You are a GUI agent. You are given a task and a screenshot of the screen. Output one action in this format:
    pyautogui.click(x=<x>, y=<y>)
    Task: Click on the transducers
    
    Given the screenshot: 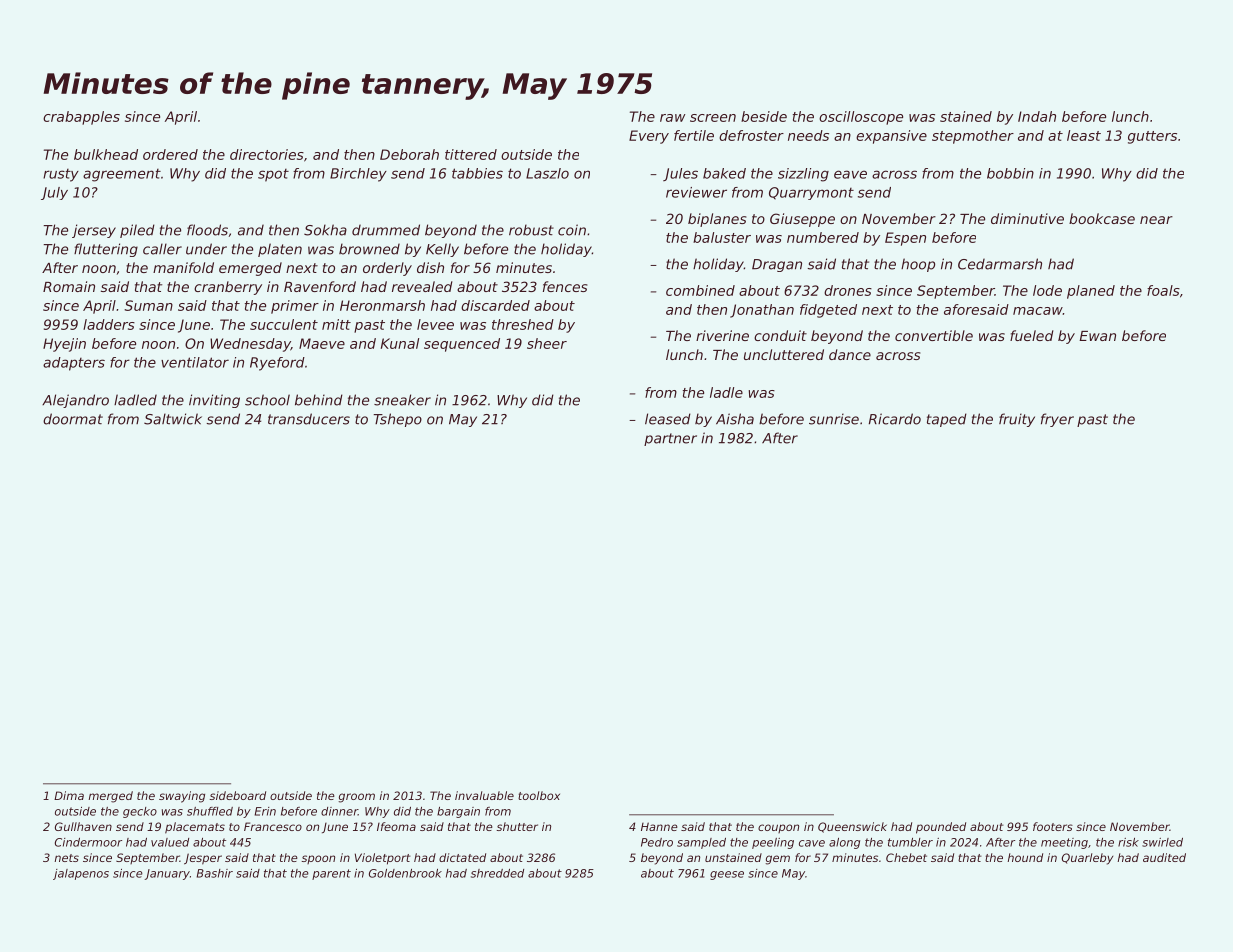 What is the action you would take?
    pyautogui.click(x=309, y=419)
